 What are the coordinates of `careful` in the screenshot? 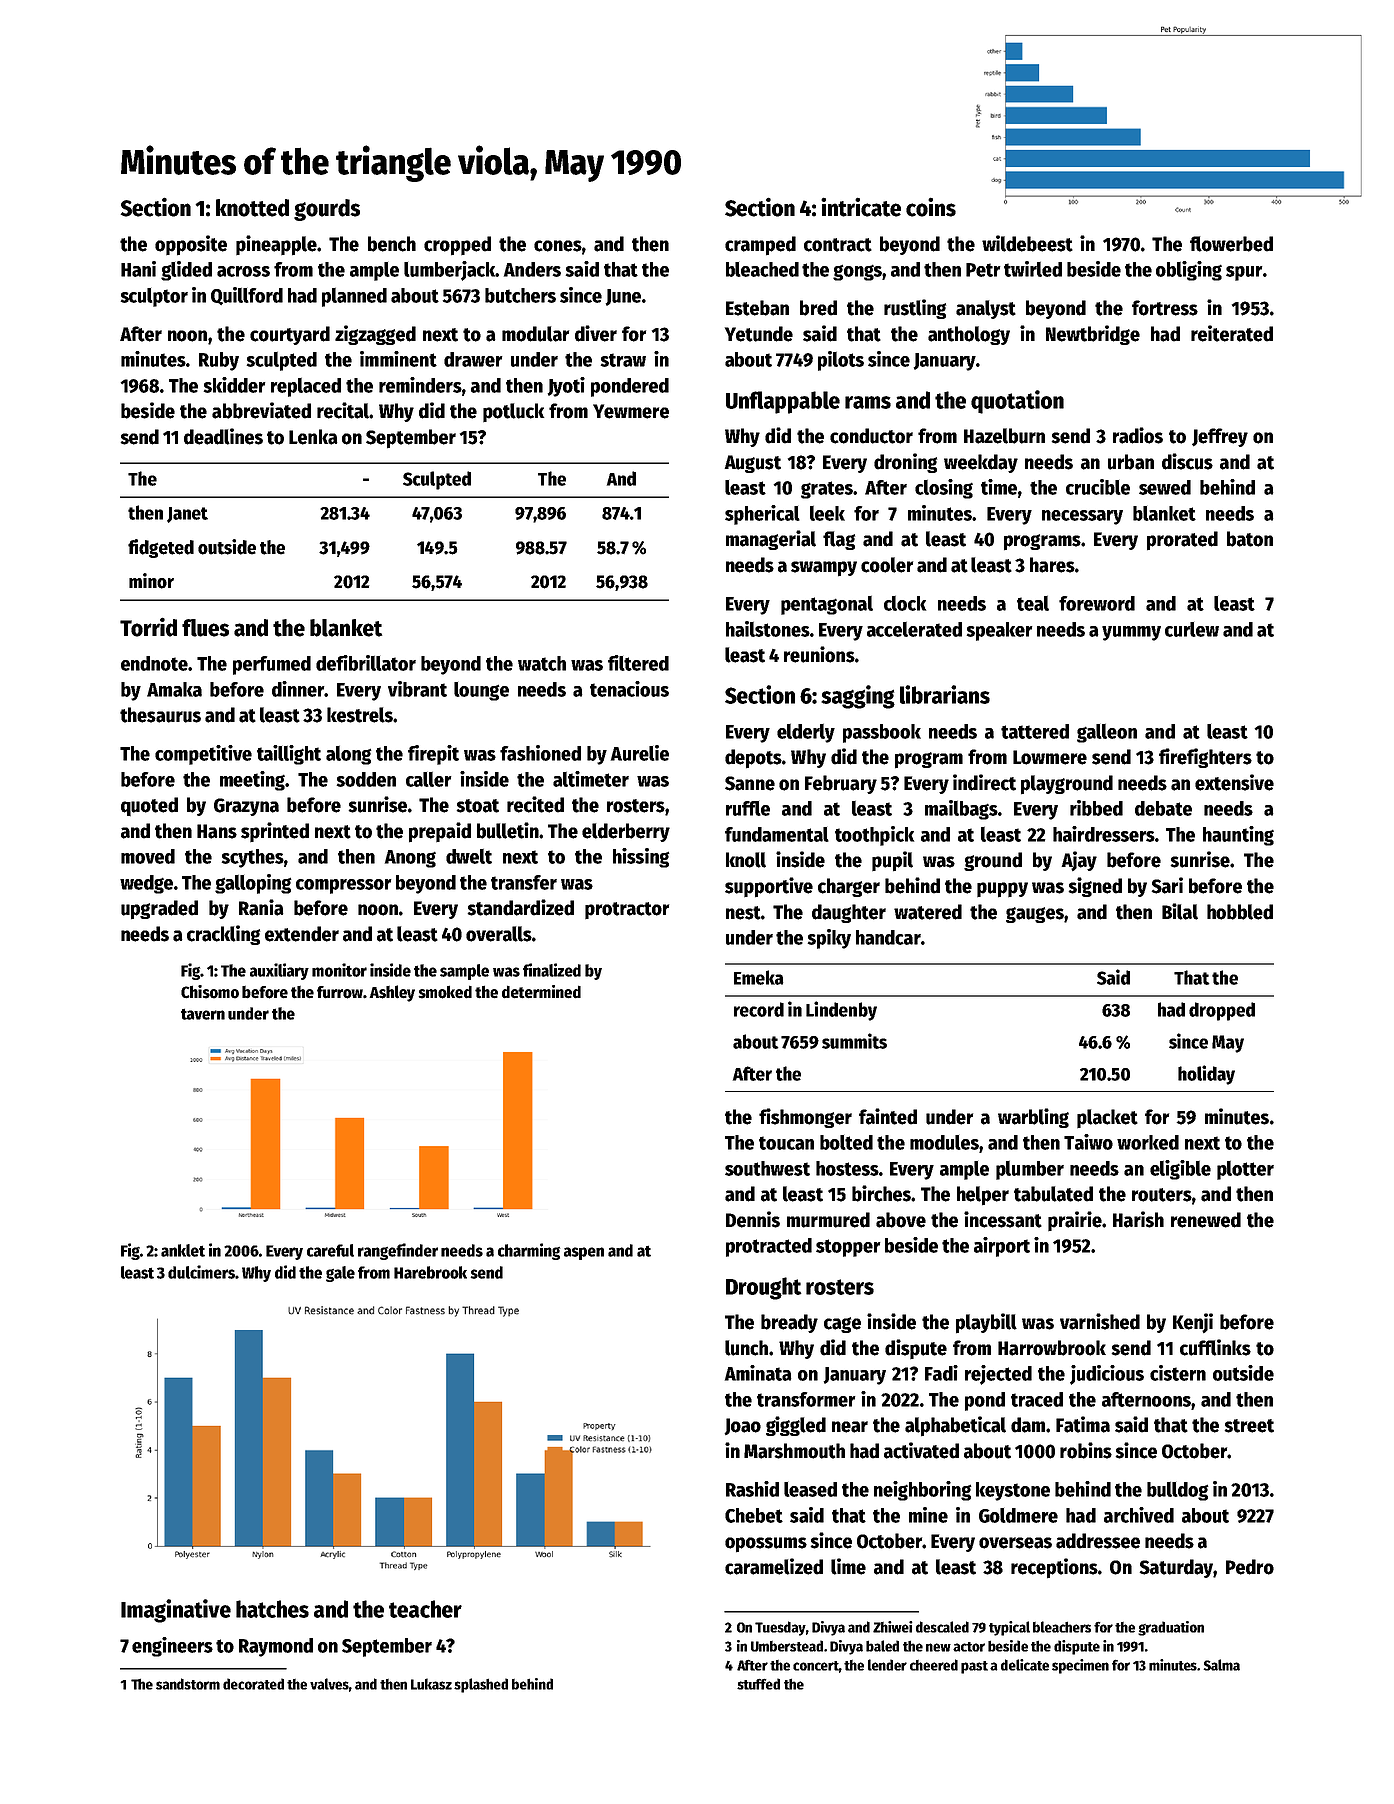 It's located at (330, 1250).
